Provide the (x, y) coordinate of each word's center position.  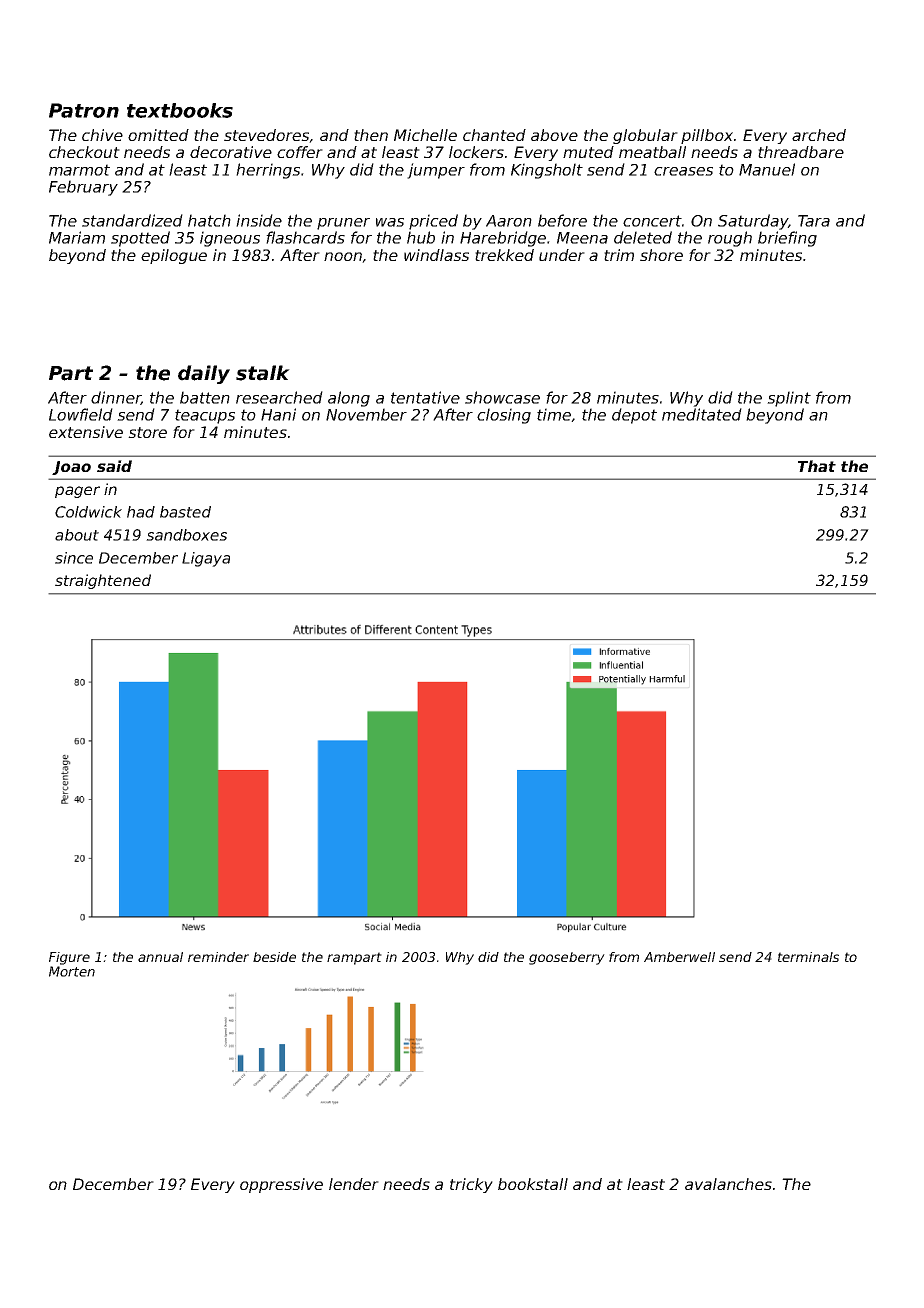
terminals (808, 957)
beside (274, 957)
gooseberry (567, 958)
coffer (300, 152)
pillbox (707, 136)
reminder (218, 957)
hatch (209, 220)
